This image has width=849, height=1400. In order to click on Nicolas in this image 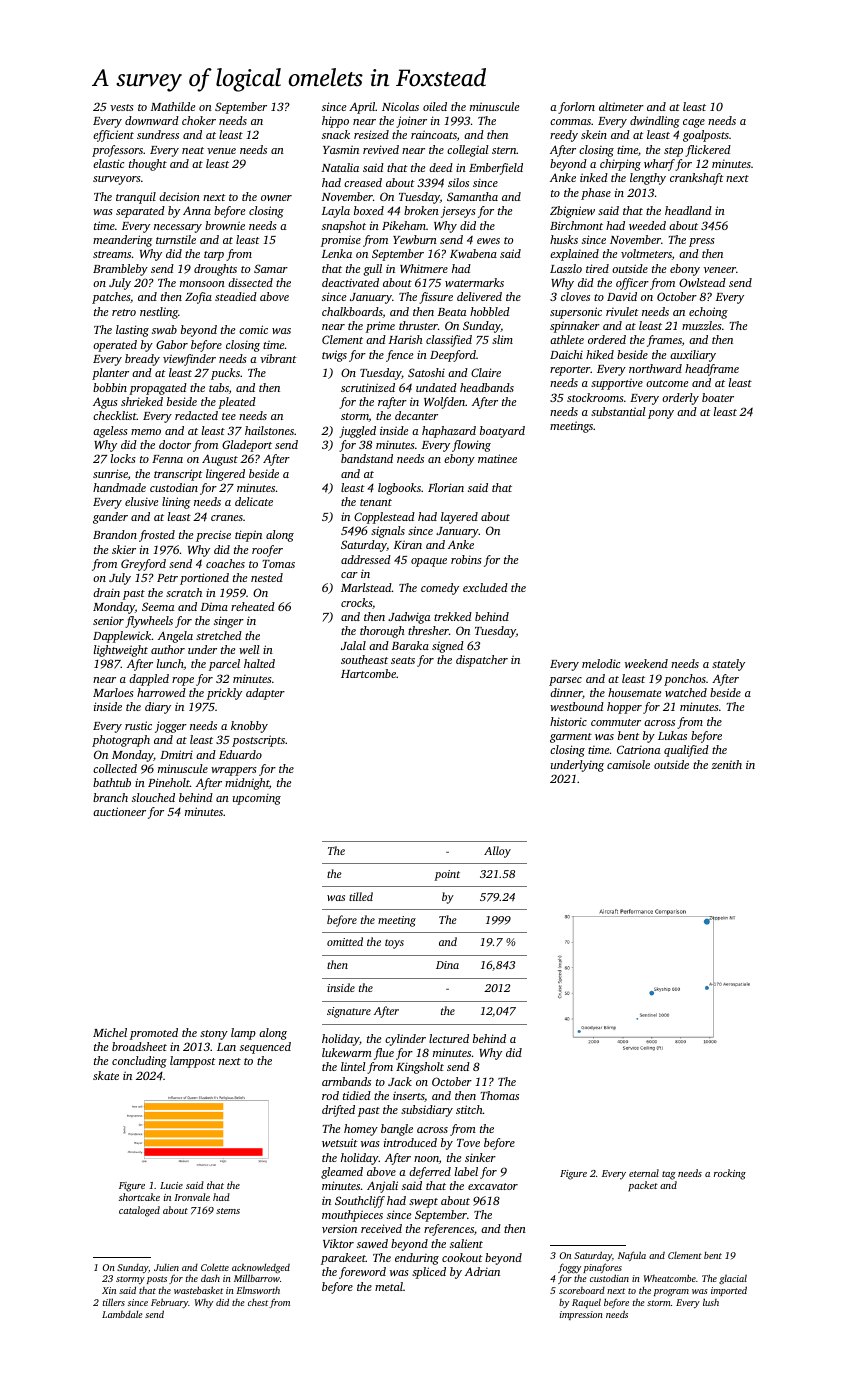, I will do `click(400, 106)`.
